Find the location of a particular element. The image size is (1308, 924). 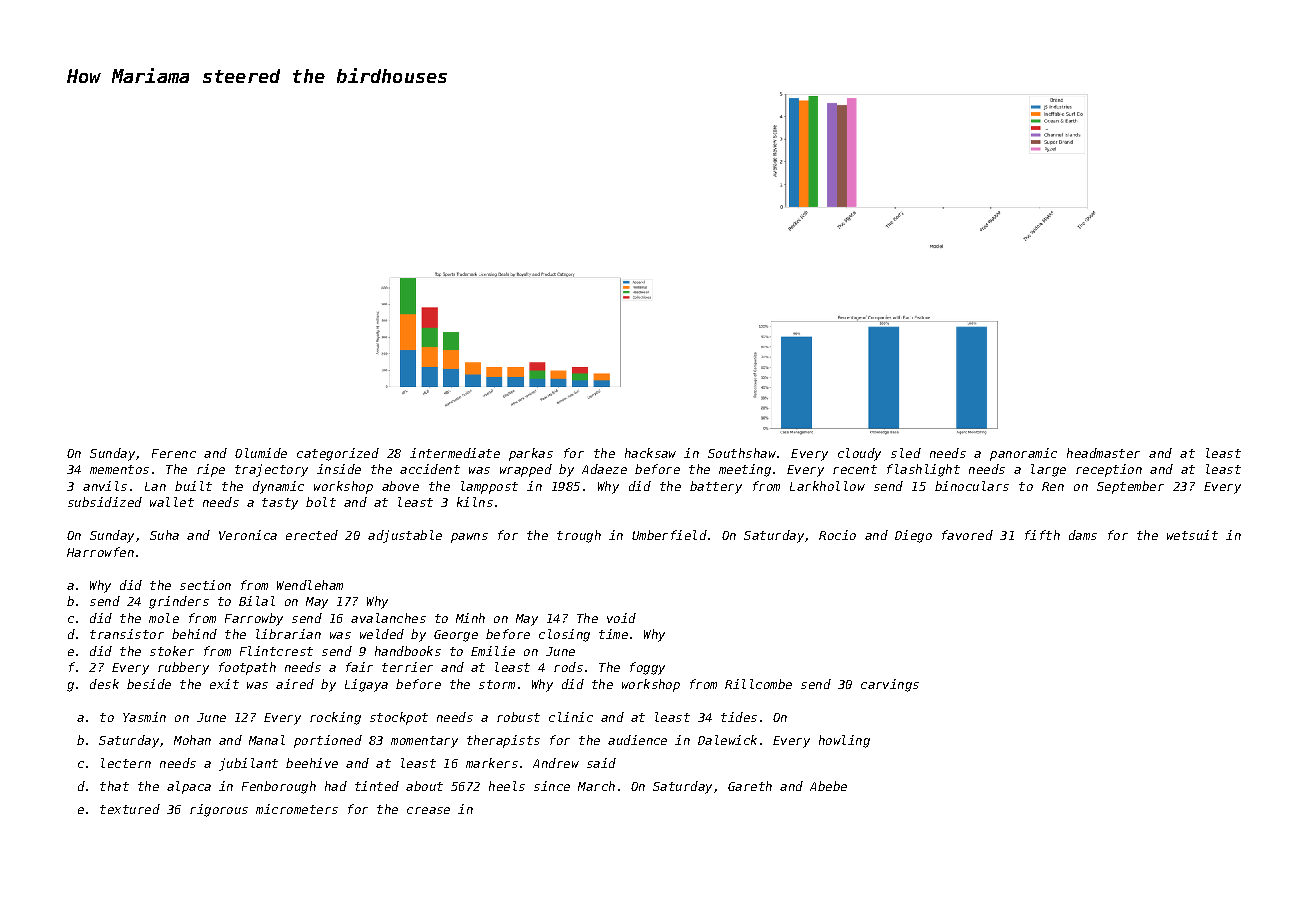

carvings is located at coordinates (890, 685).
